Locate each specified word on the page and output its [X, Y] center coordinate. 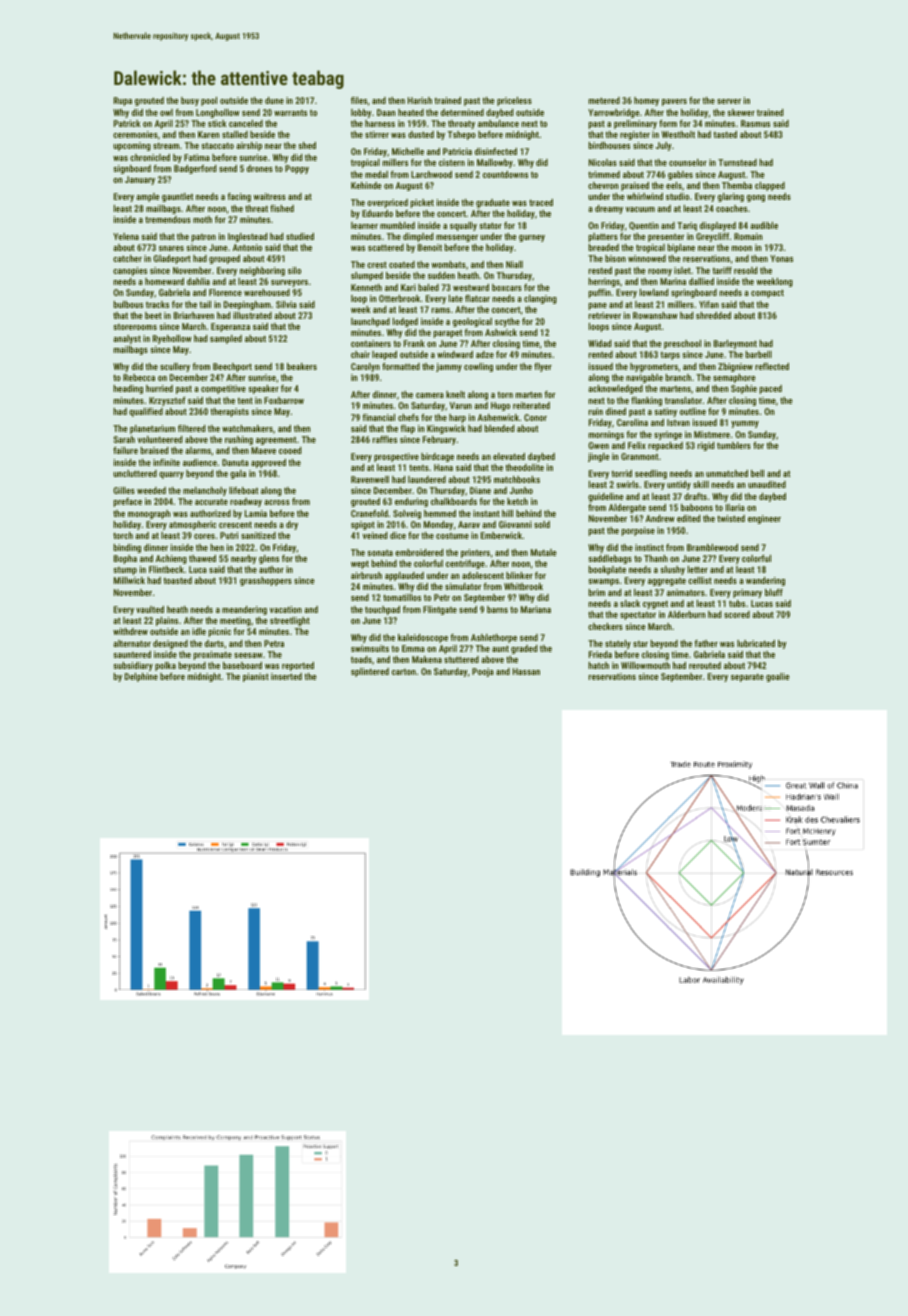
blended [499, 428]
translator [683, 400]
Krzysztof [167, 401]
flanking [646, 401]
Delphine [141, 677]
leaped [384, 355]
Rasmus [755, 123]
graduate [493, 203]
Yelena [126, 236]
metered [604, 100]
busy [190, 101]
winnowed [647, 258]
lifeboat [243, 490]
